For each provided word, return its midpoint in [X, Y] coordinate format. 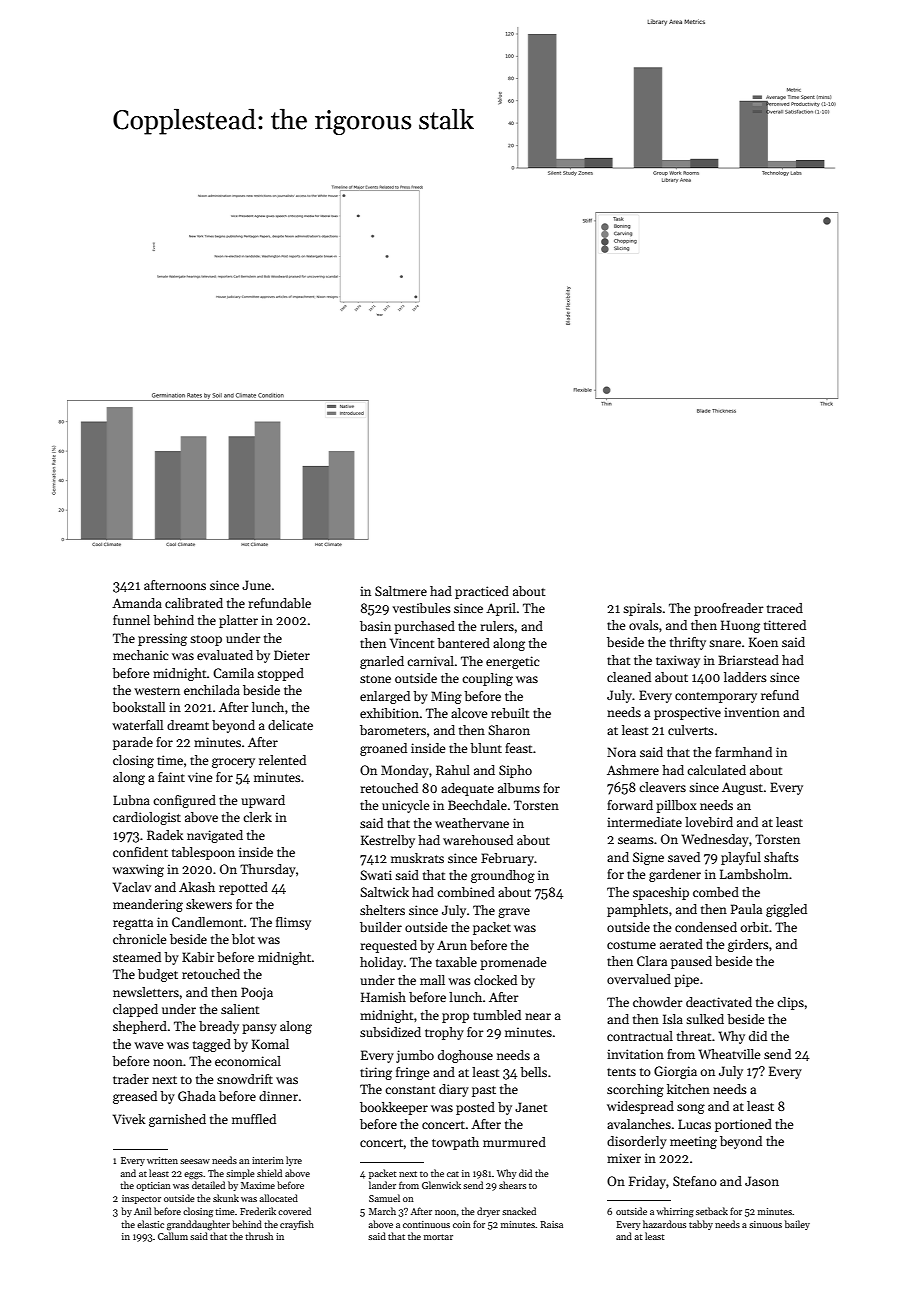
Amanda [137, 603]
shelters [382, 910]
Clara [652, 961]
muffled [254, 1119]
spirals [642, 609]
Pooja [257, 993]
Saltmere [401, 591]
